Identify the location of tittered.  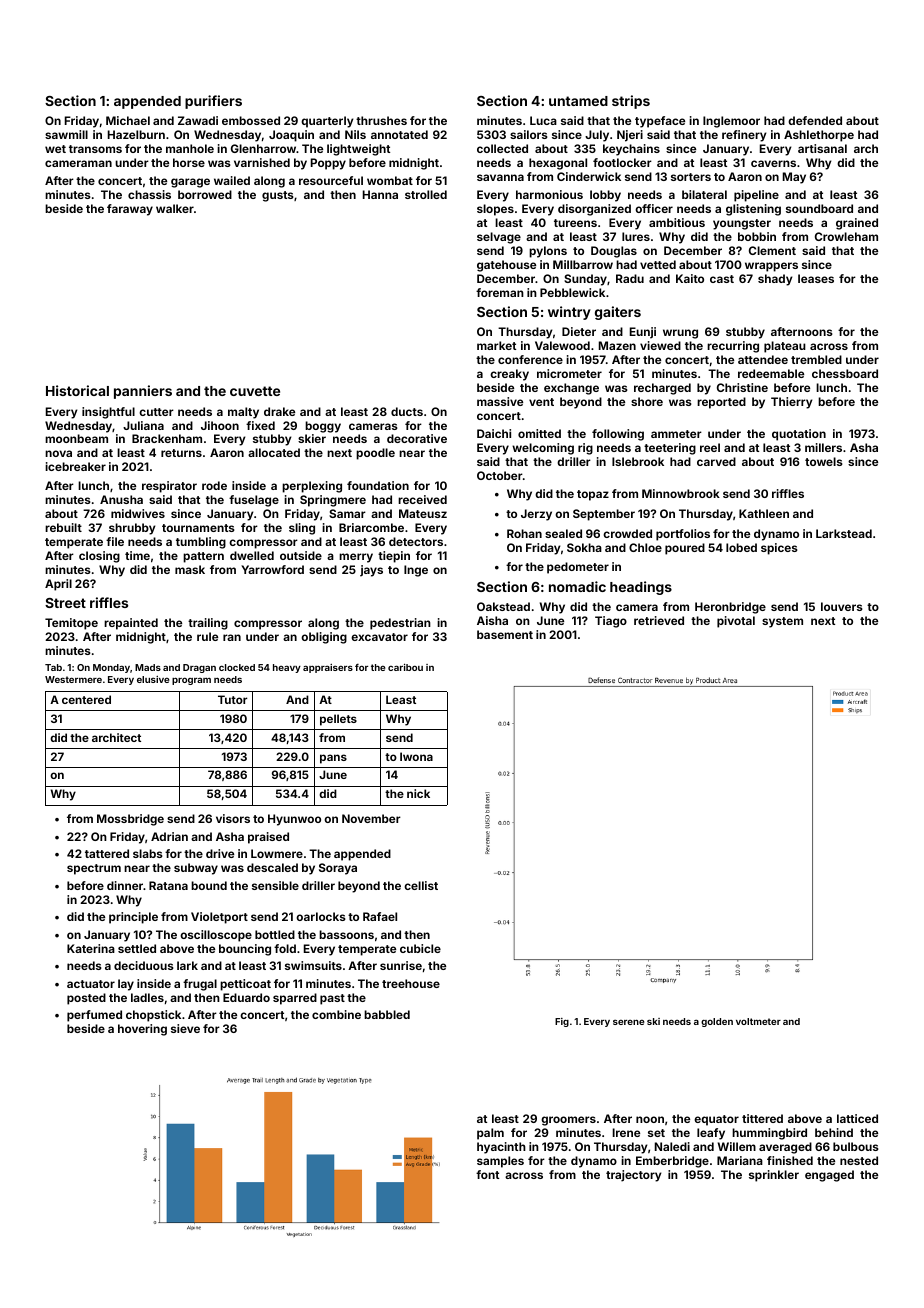
(762, 1118).
